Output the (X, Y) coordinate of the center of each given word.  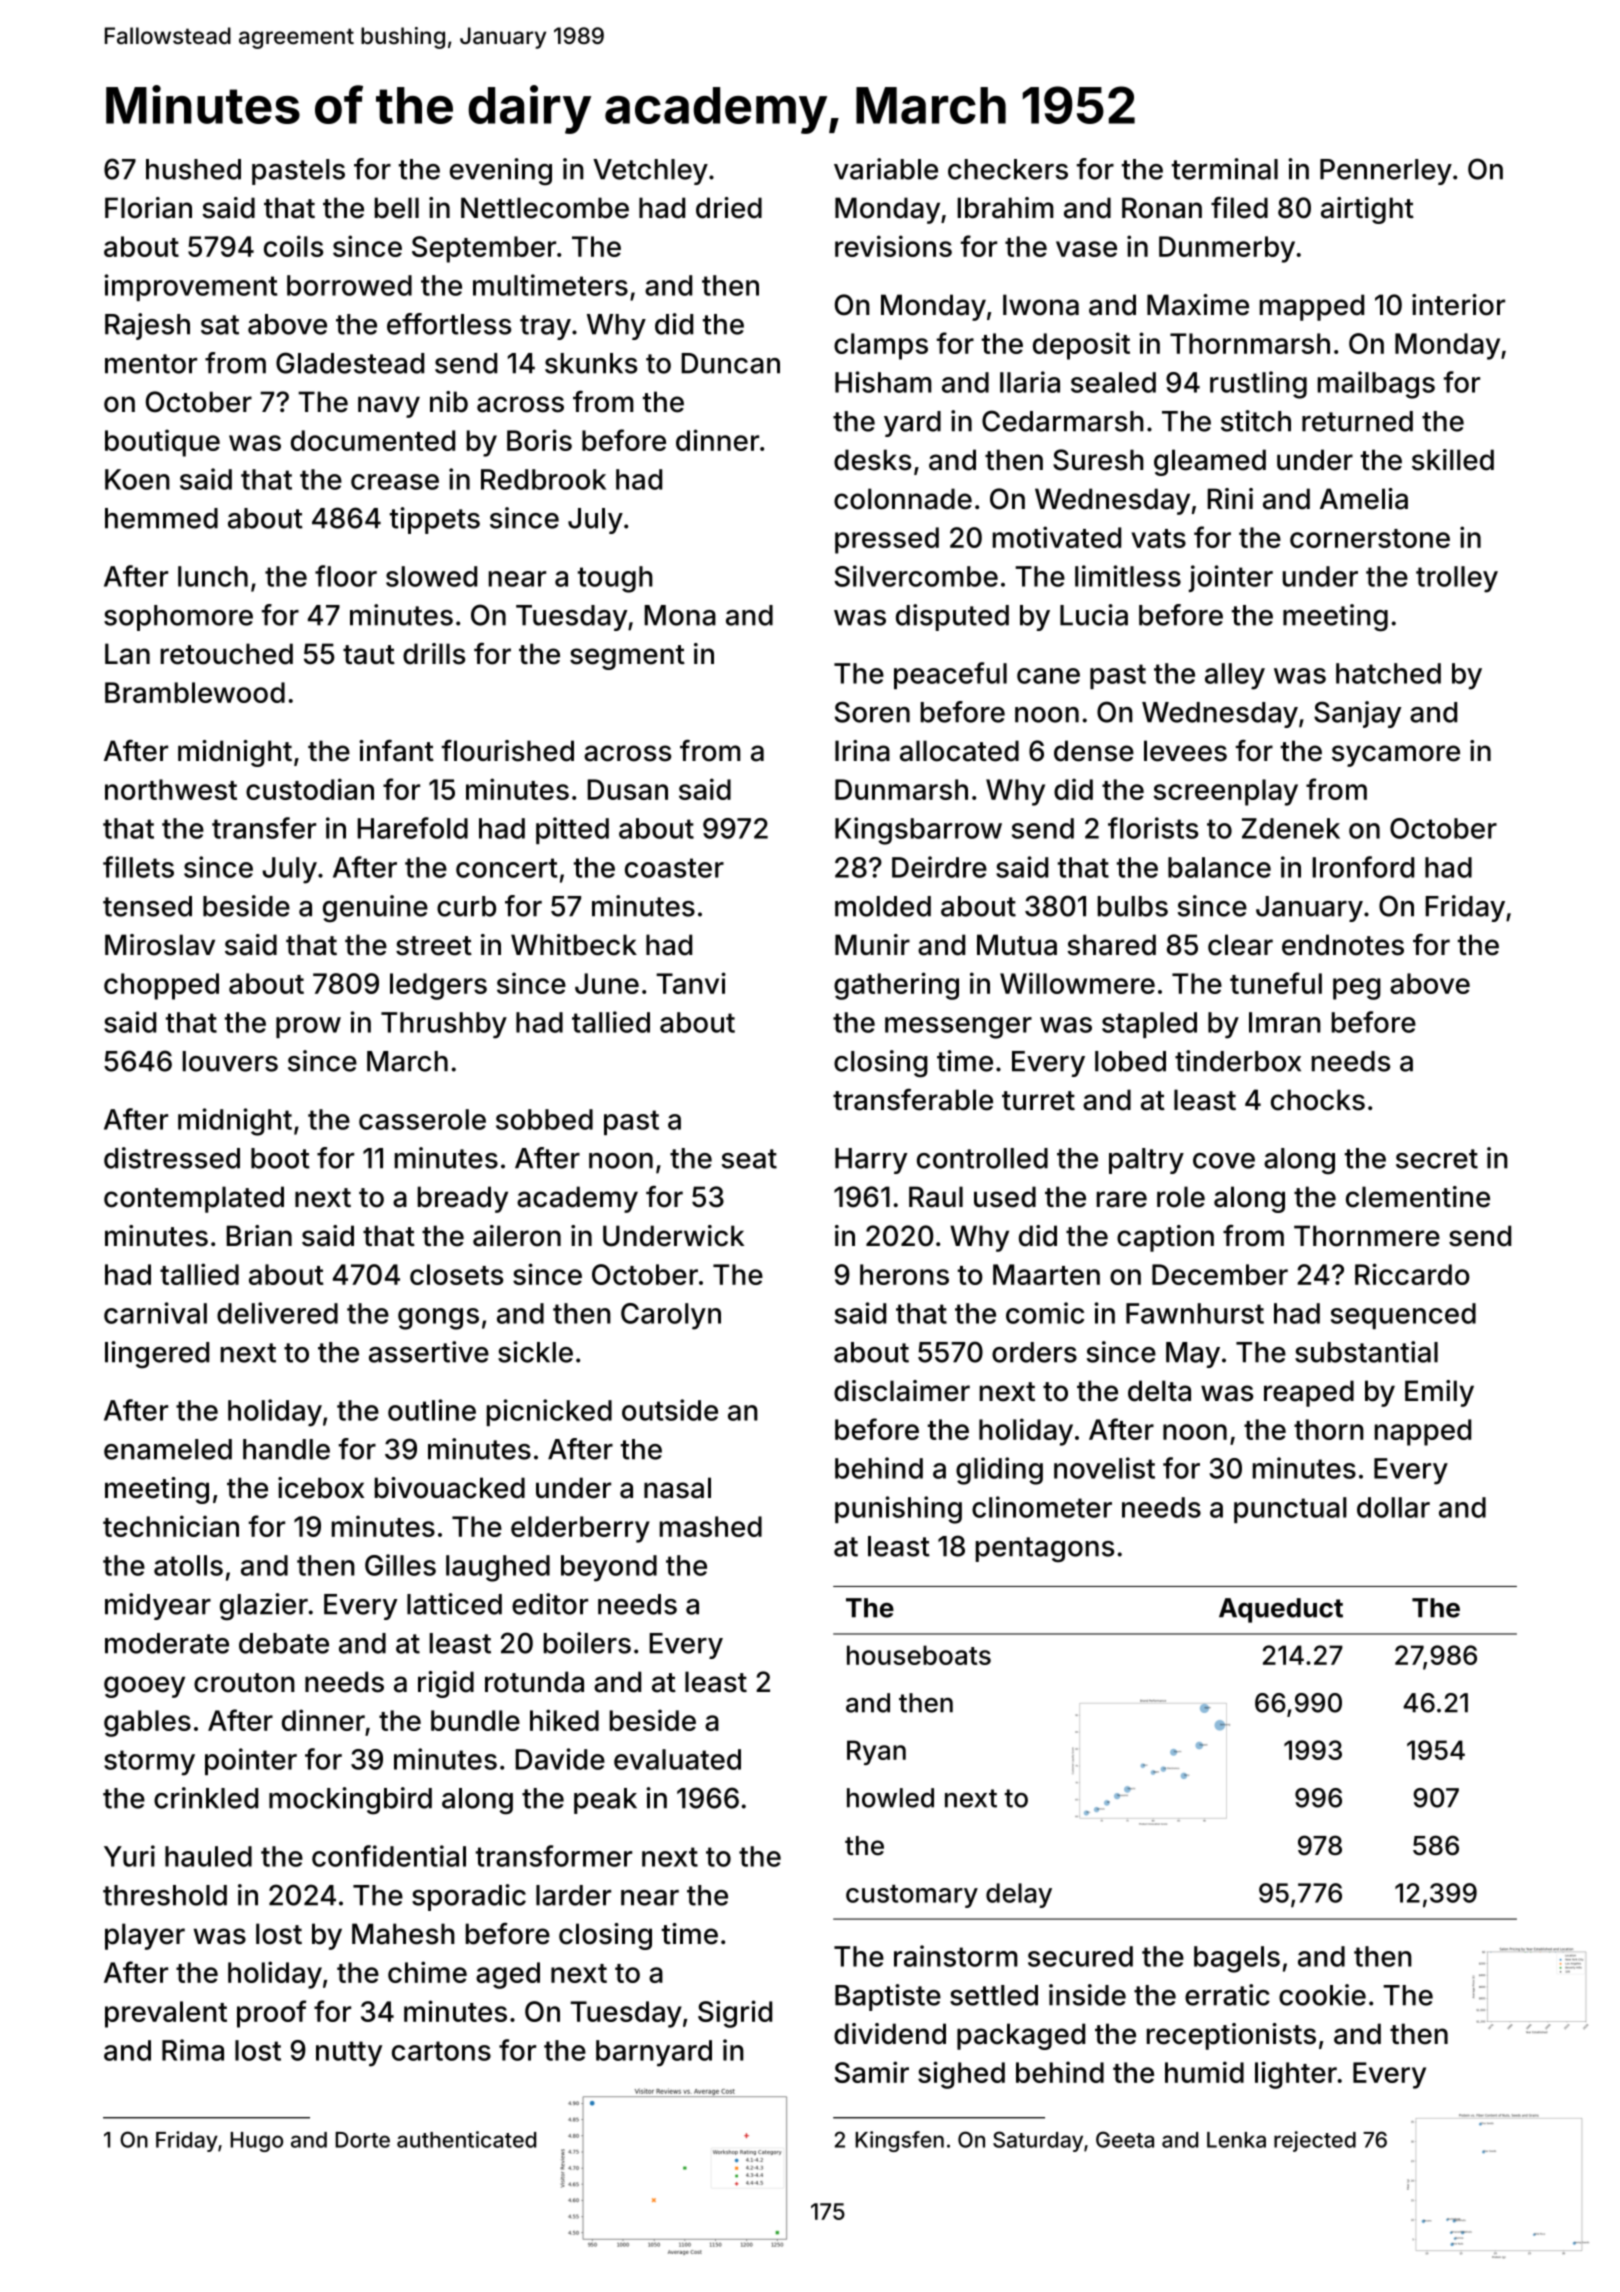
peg (1357, 989)
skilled (1453, 460)
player (145, 1936)
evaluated (677, 1759)
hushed (193, 169)
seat (749, 1159)
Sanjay (1357, 714)
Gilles (400, 1565)
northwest (171, 789)
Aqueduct (1281, 1610)
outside (670, 1410)
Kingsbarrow (918, 831)
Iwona (1041, 305)
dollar (1393, 1507)
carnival (155, 1313)
